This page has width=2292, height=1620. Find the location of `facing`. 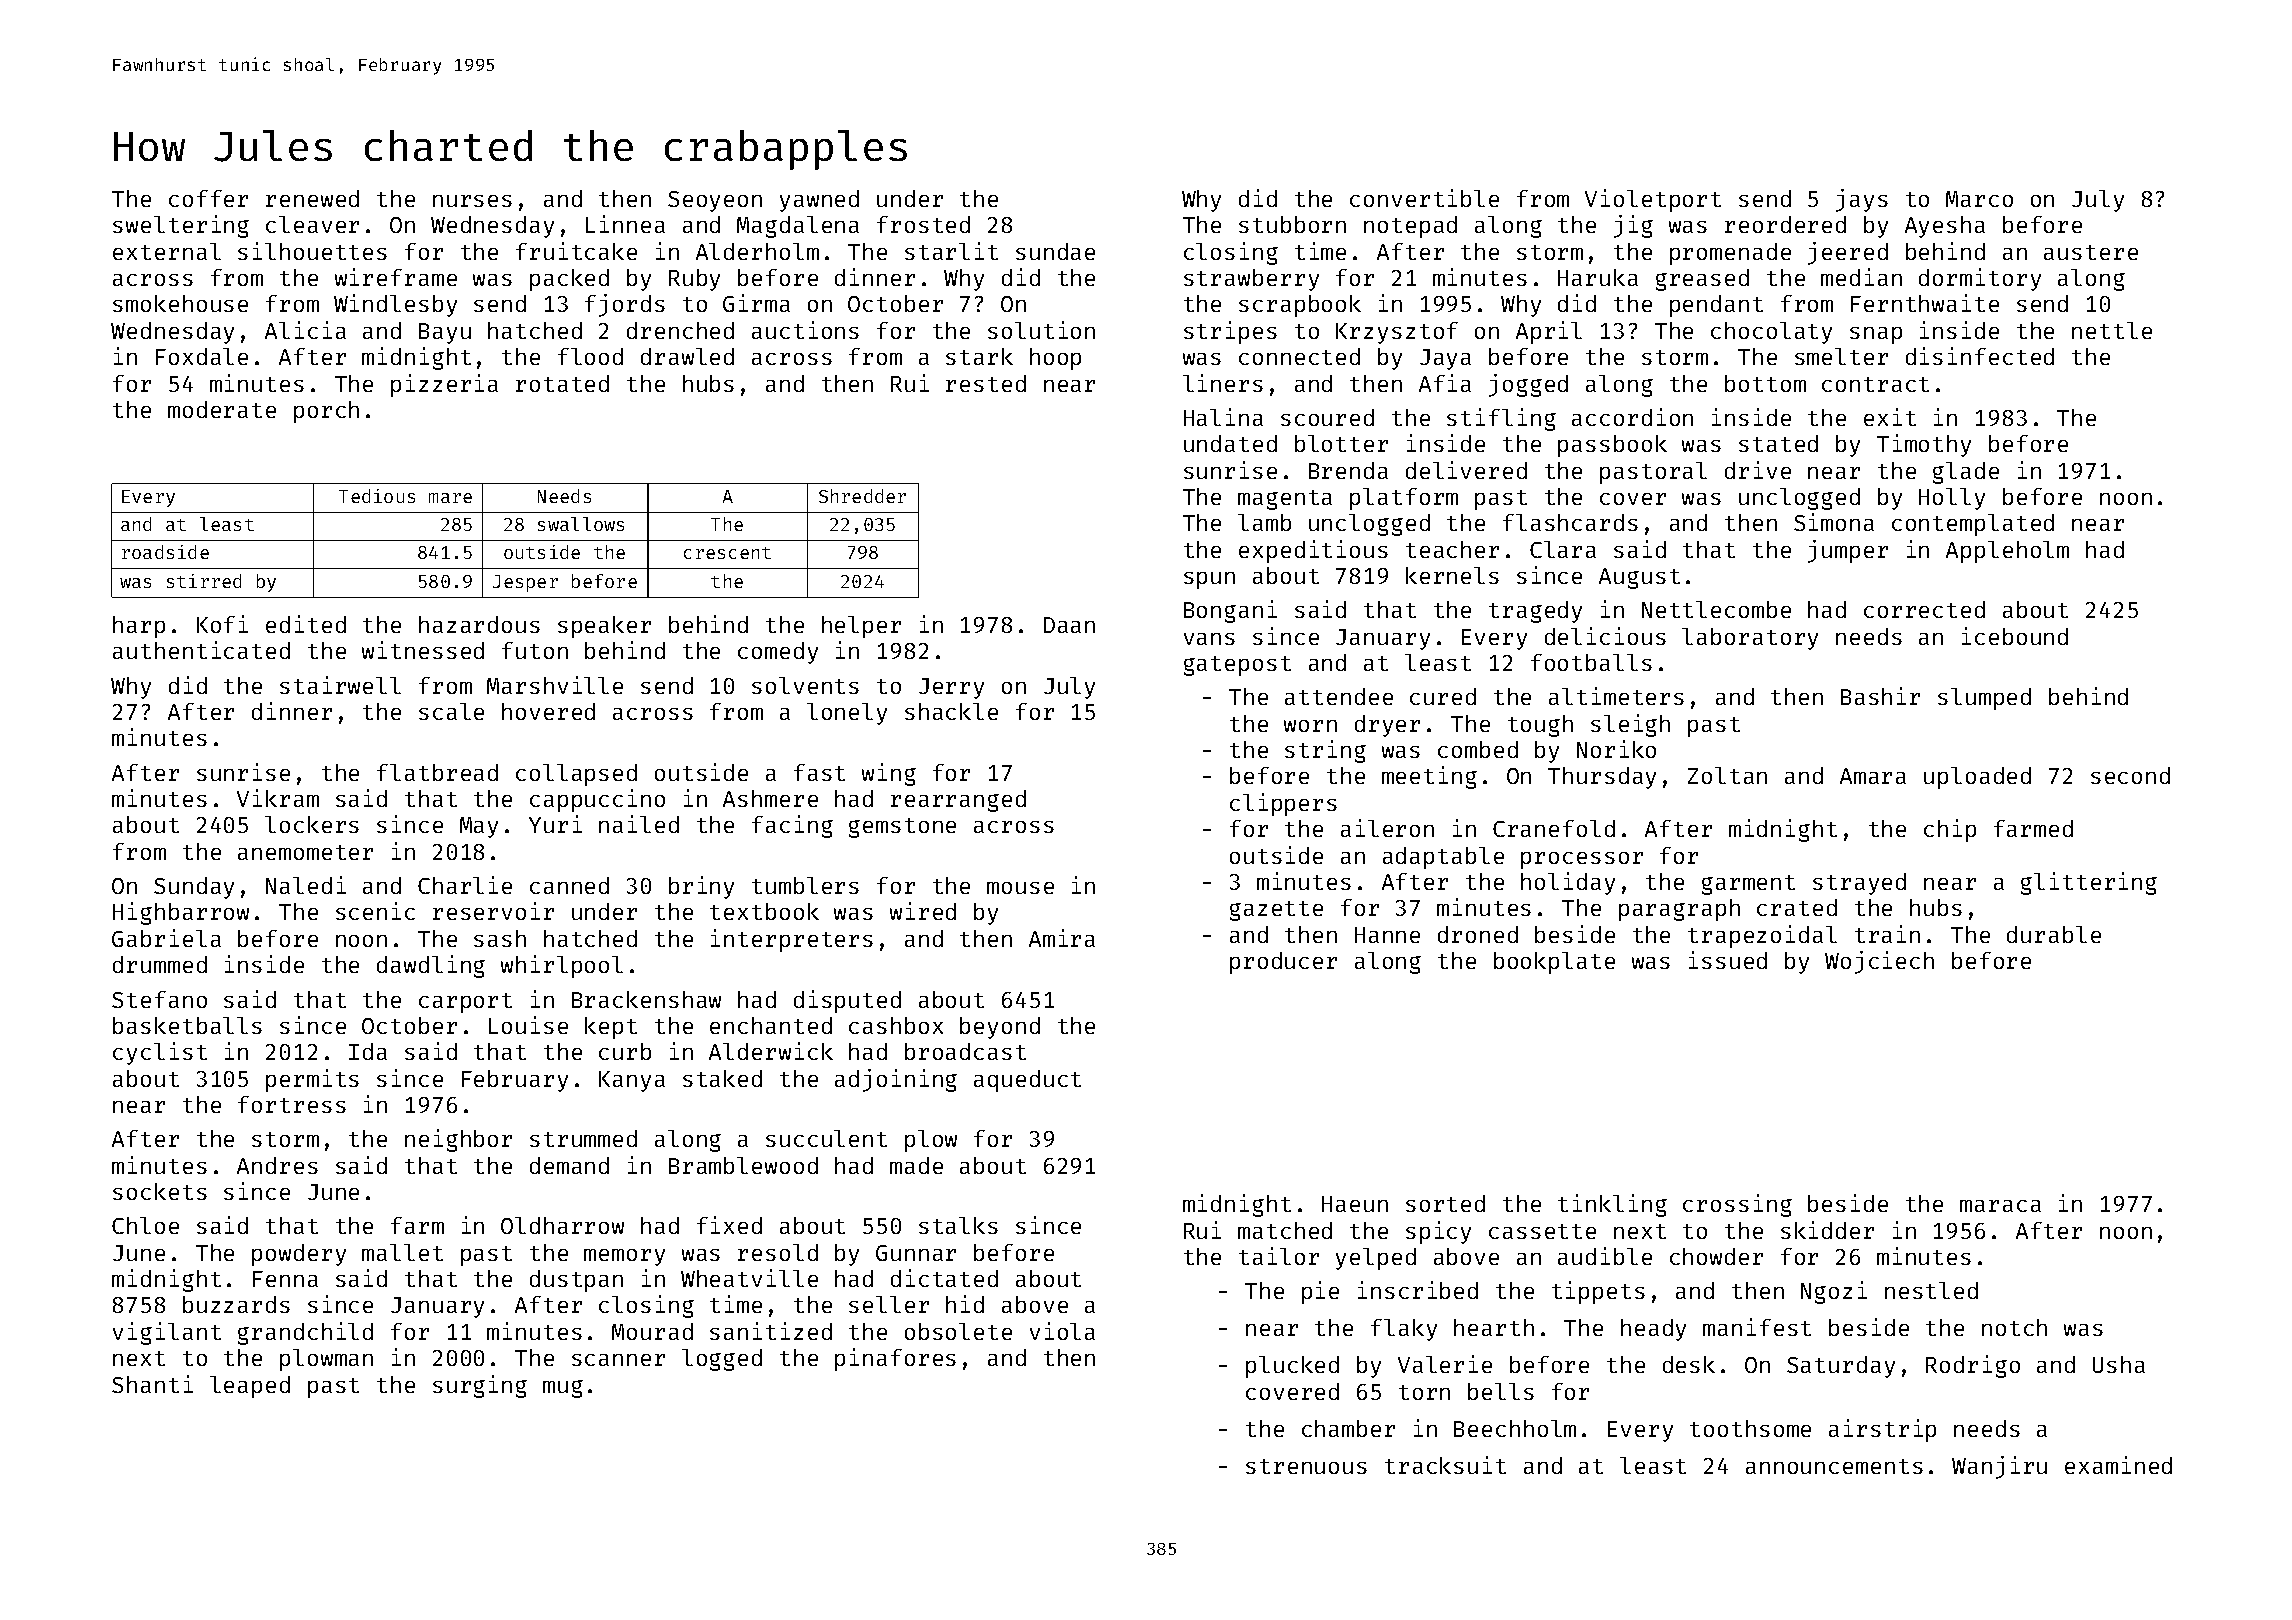

facing is located at coordinates (792, 826).
